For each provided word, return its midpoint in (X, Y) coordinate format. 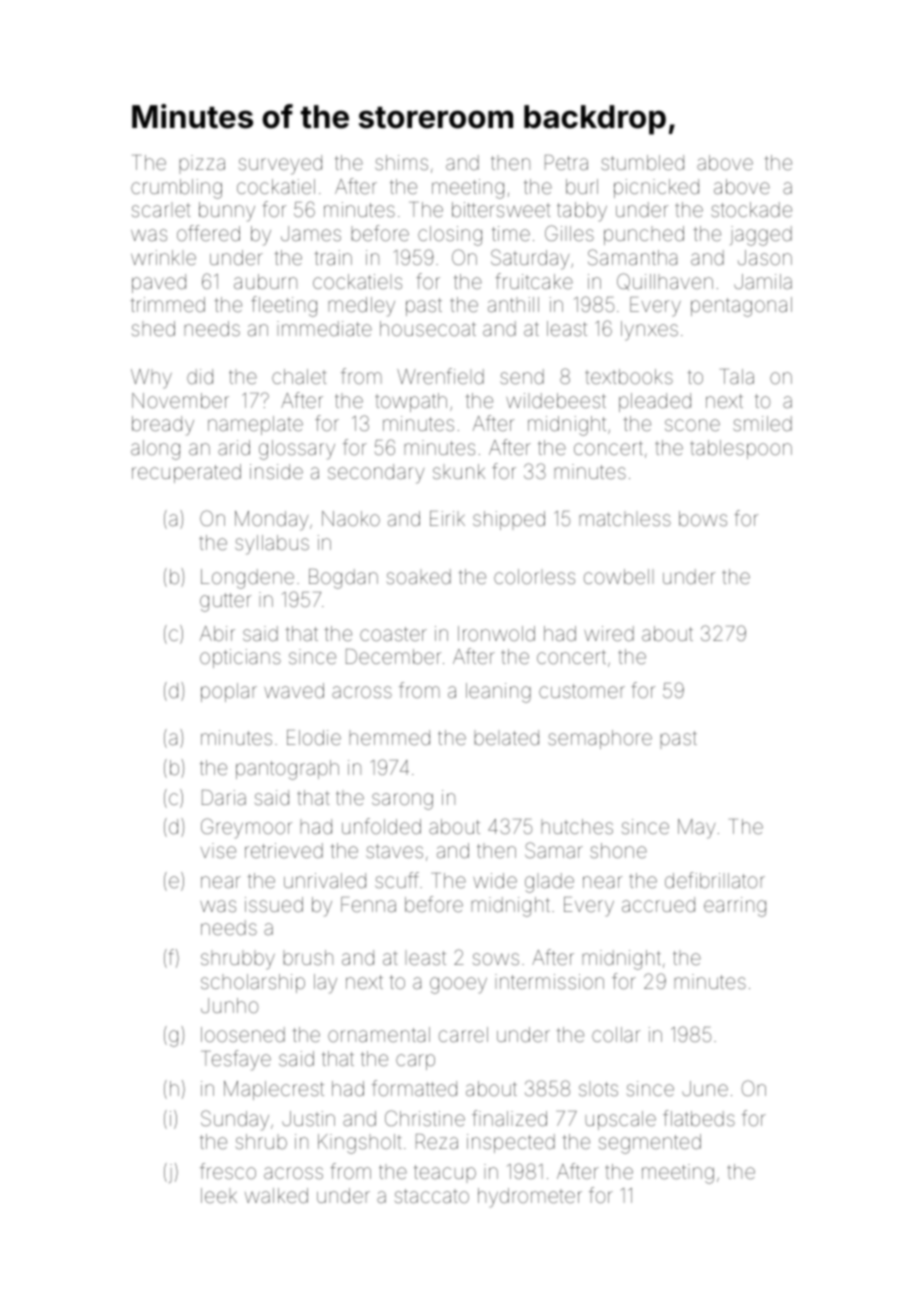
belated (507, 737)
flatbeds (699, 1118)
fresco (228, 1171)
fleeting (284, 306)
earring (735, 907)
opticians (240, 658)
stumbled (642, 162)
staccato (432, 1196)
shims (401, 162)
